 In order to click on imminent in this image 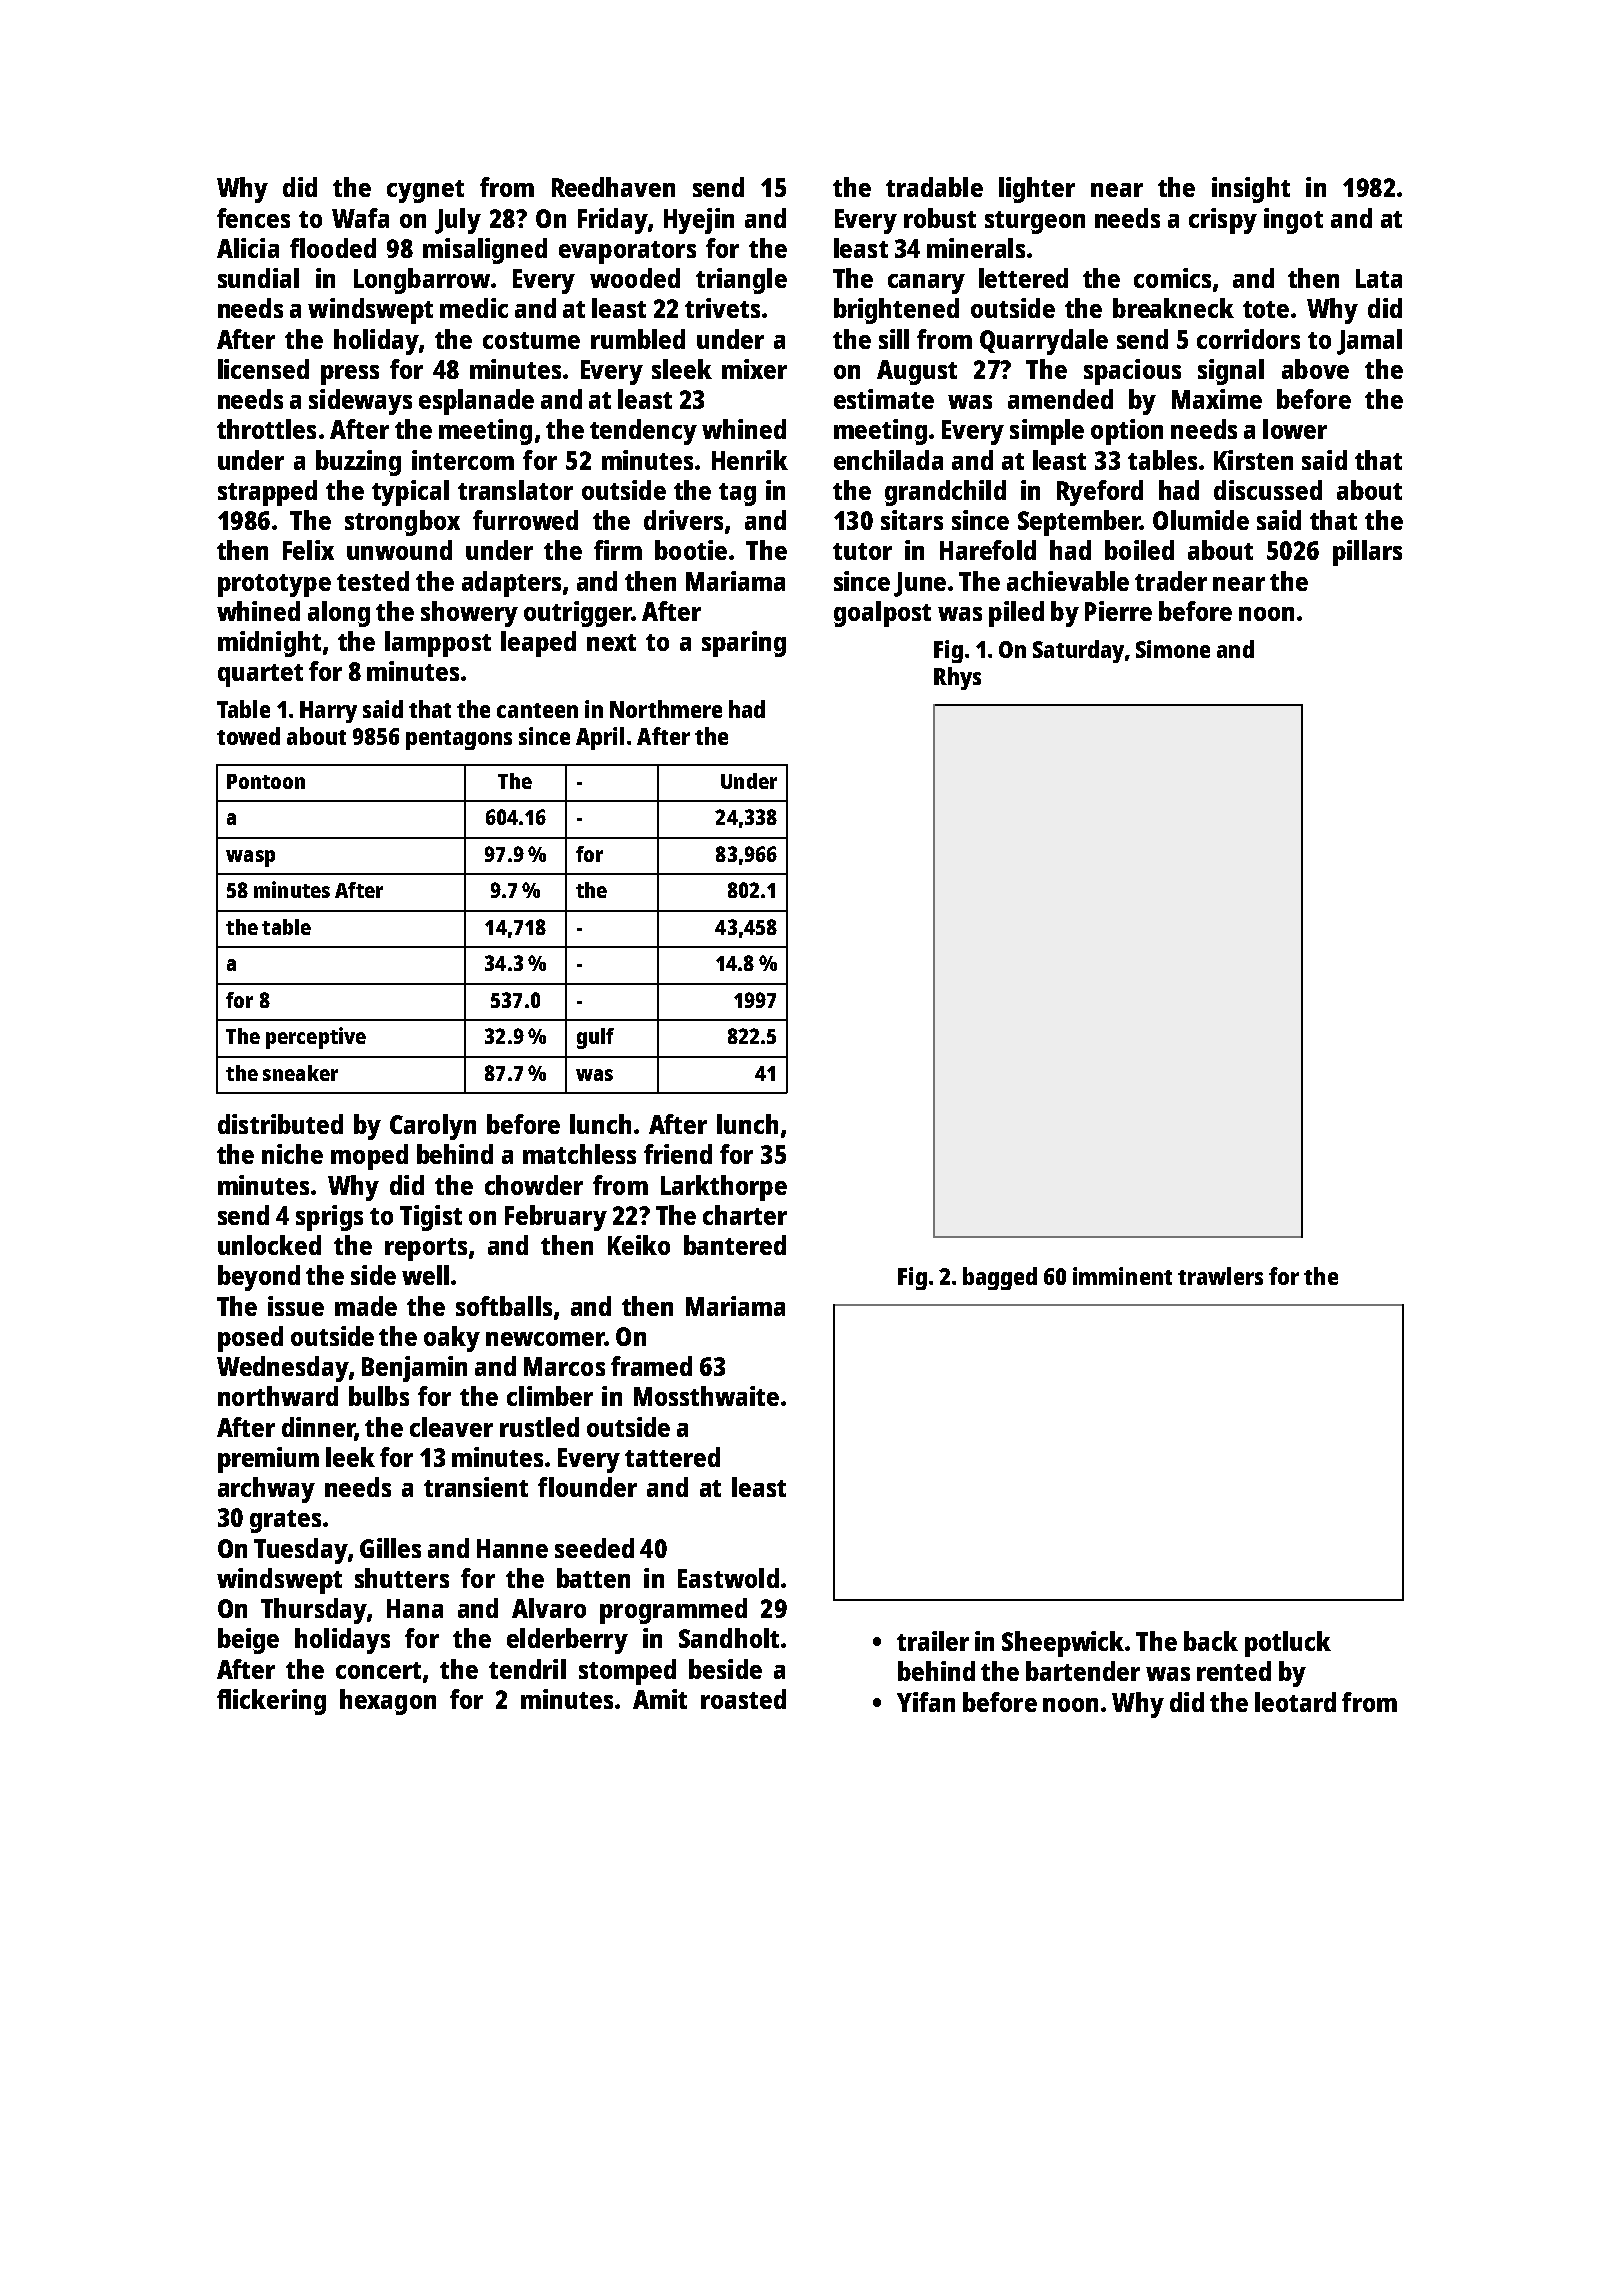, I will do `click(1122, 1276)`.
